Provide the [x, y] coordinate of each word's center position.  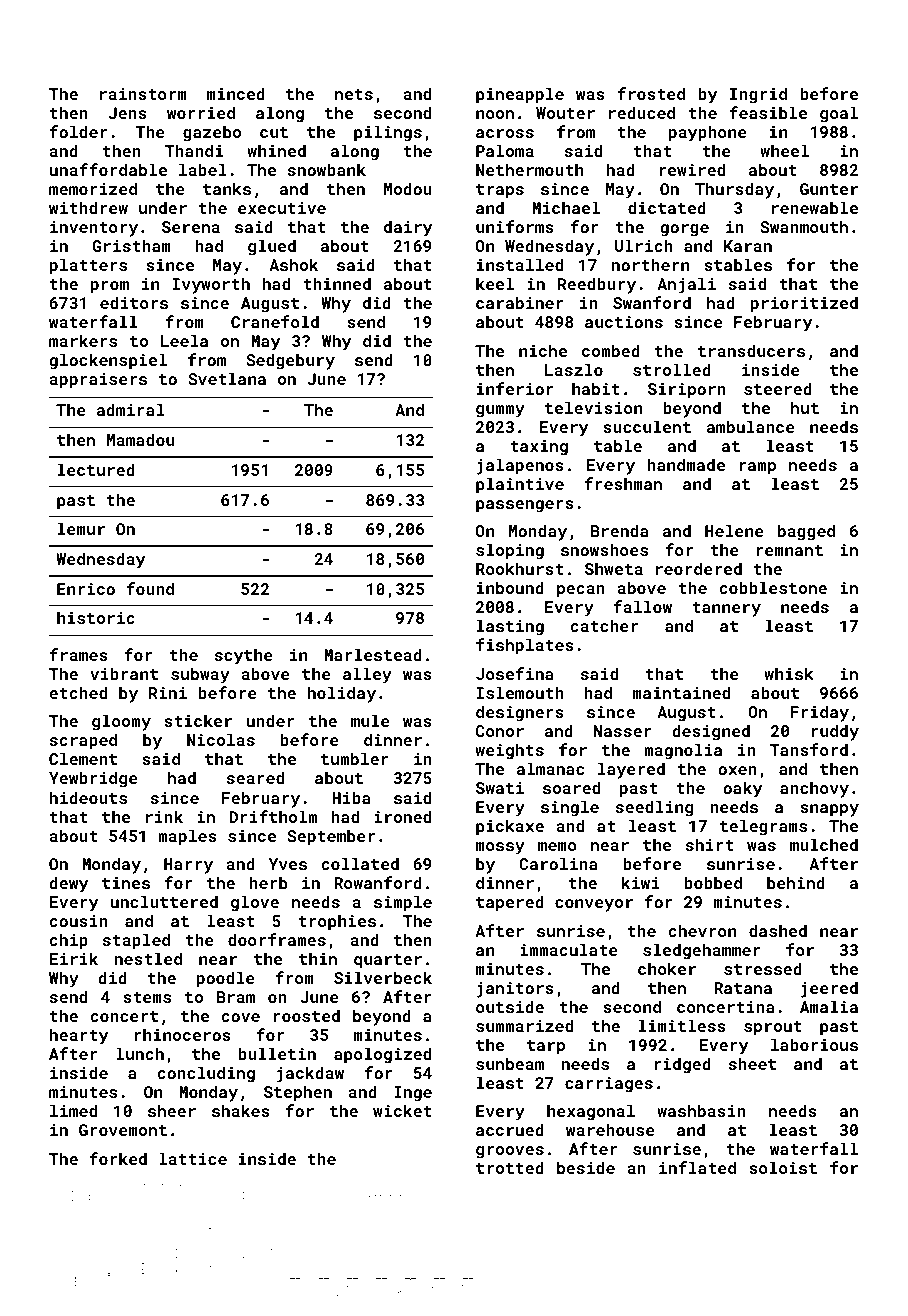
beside [586, 1167]
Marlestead [373, 654]
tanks [227, 188]
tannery [726, 609]
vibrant [124, 673]
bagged [806, 532]
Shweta [614, 568]
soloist [783, 1167]
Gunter [829, 189]
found [150, 588]
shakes [241, 1110]
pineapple [520, 95]
